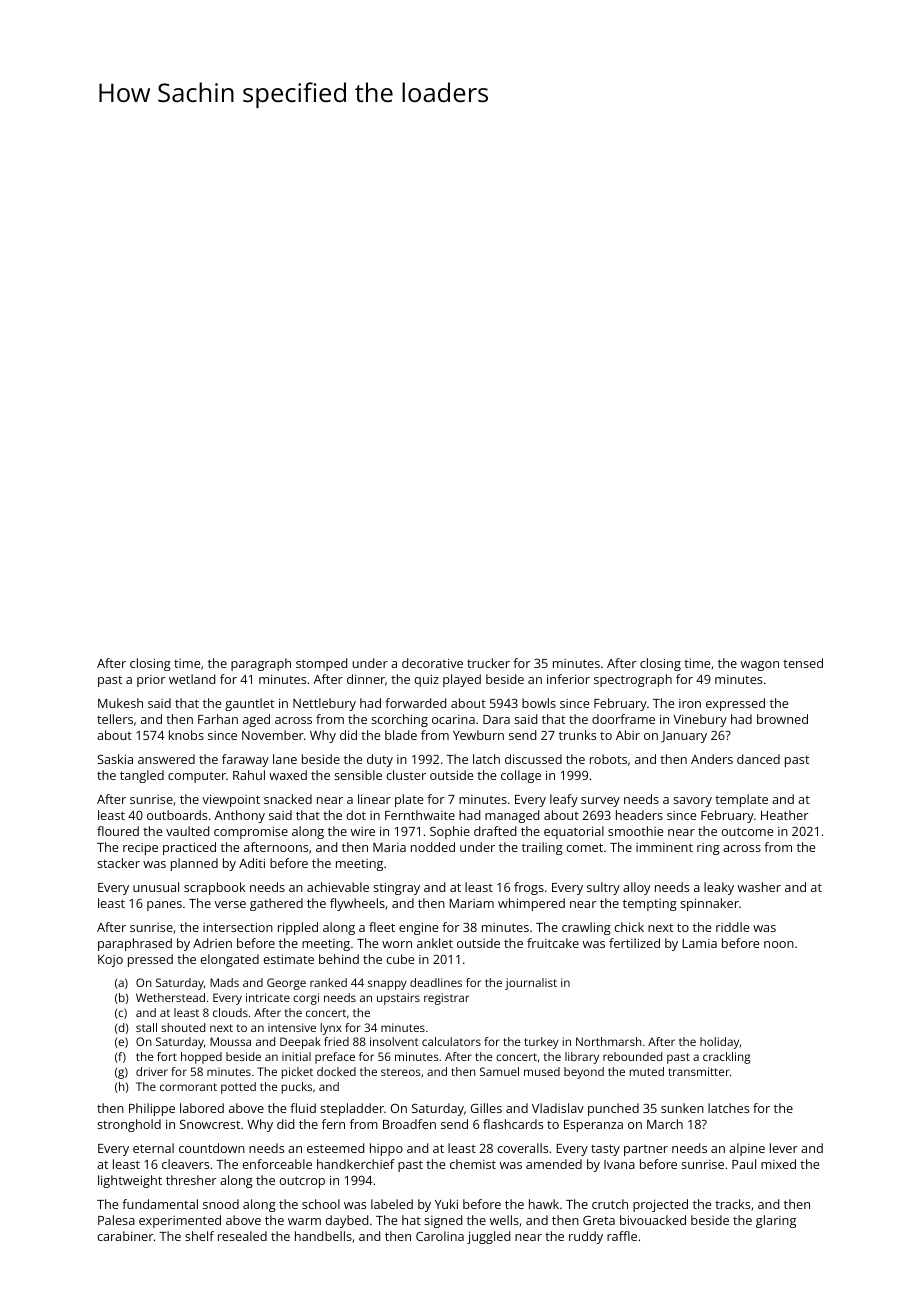  I want to click on stomped, so click(321, 664).
